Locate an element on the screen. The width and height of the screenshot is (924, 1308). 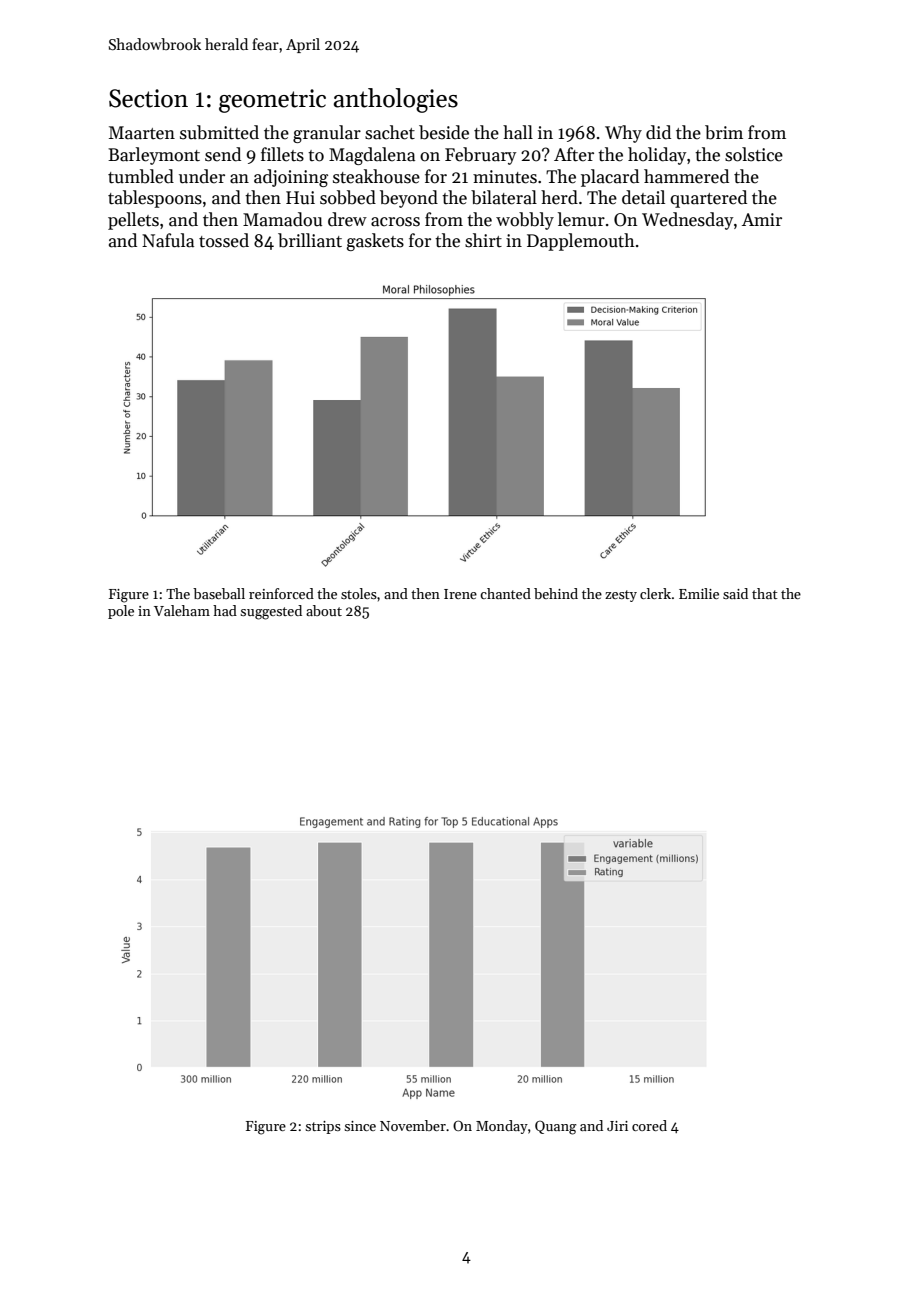
said is located at coordinates (735, 593).
